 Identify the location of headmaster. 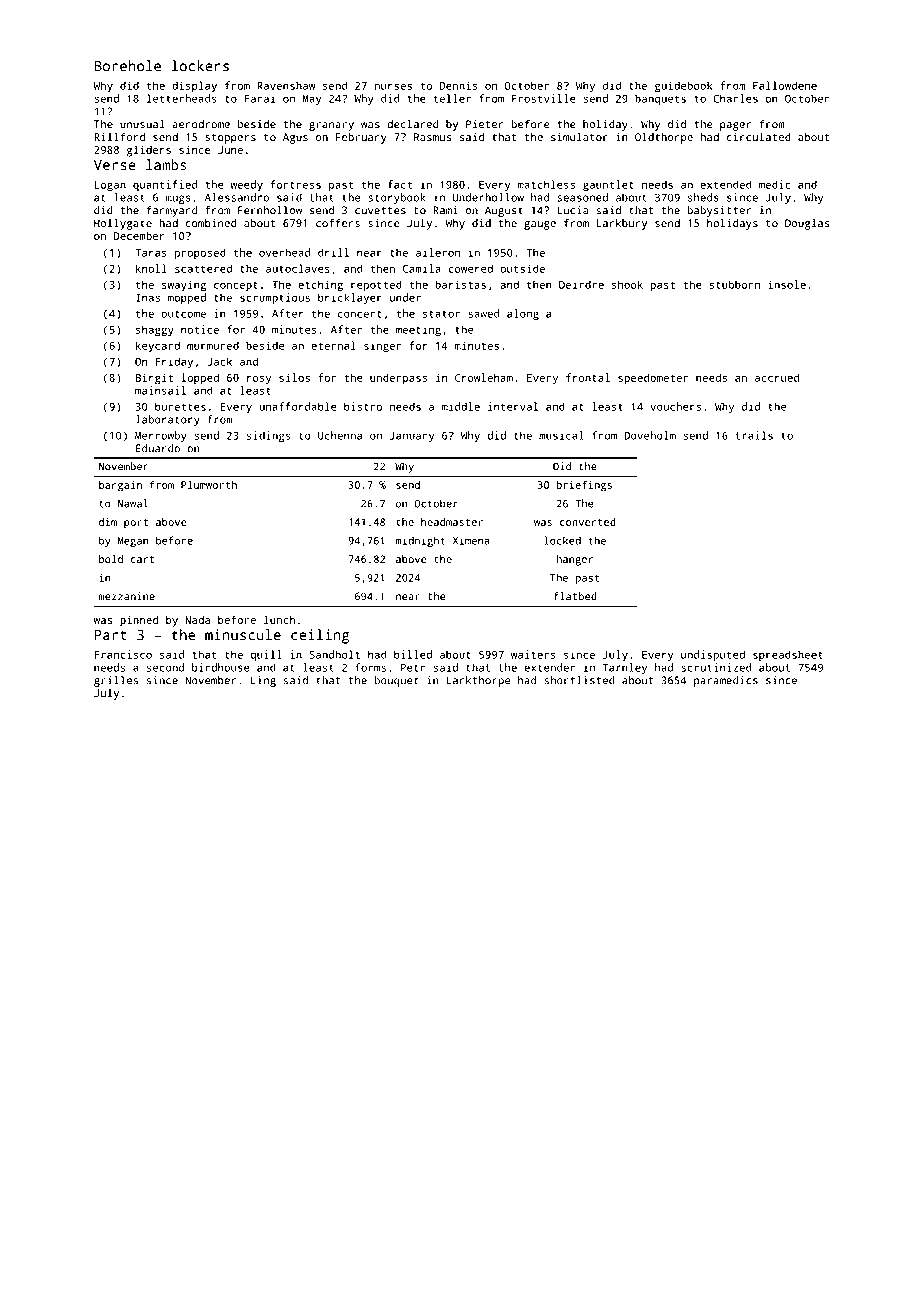
(452, 522).
